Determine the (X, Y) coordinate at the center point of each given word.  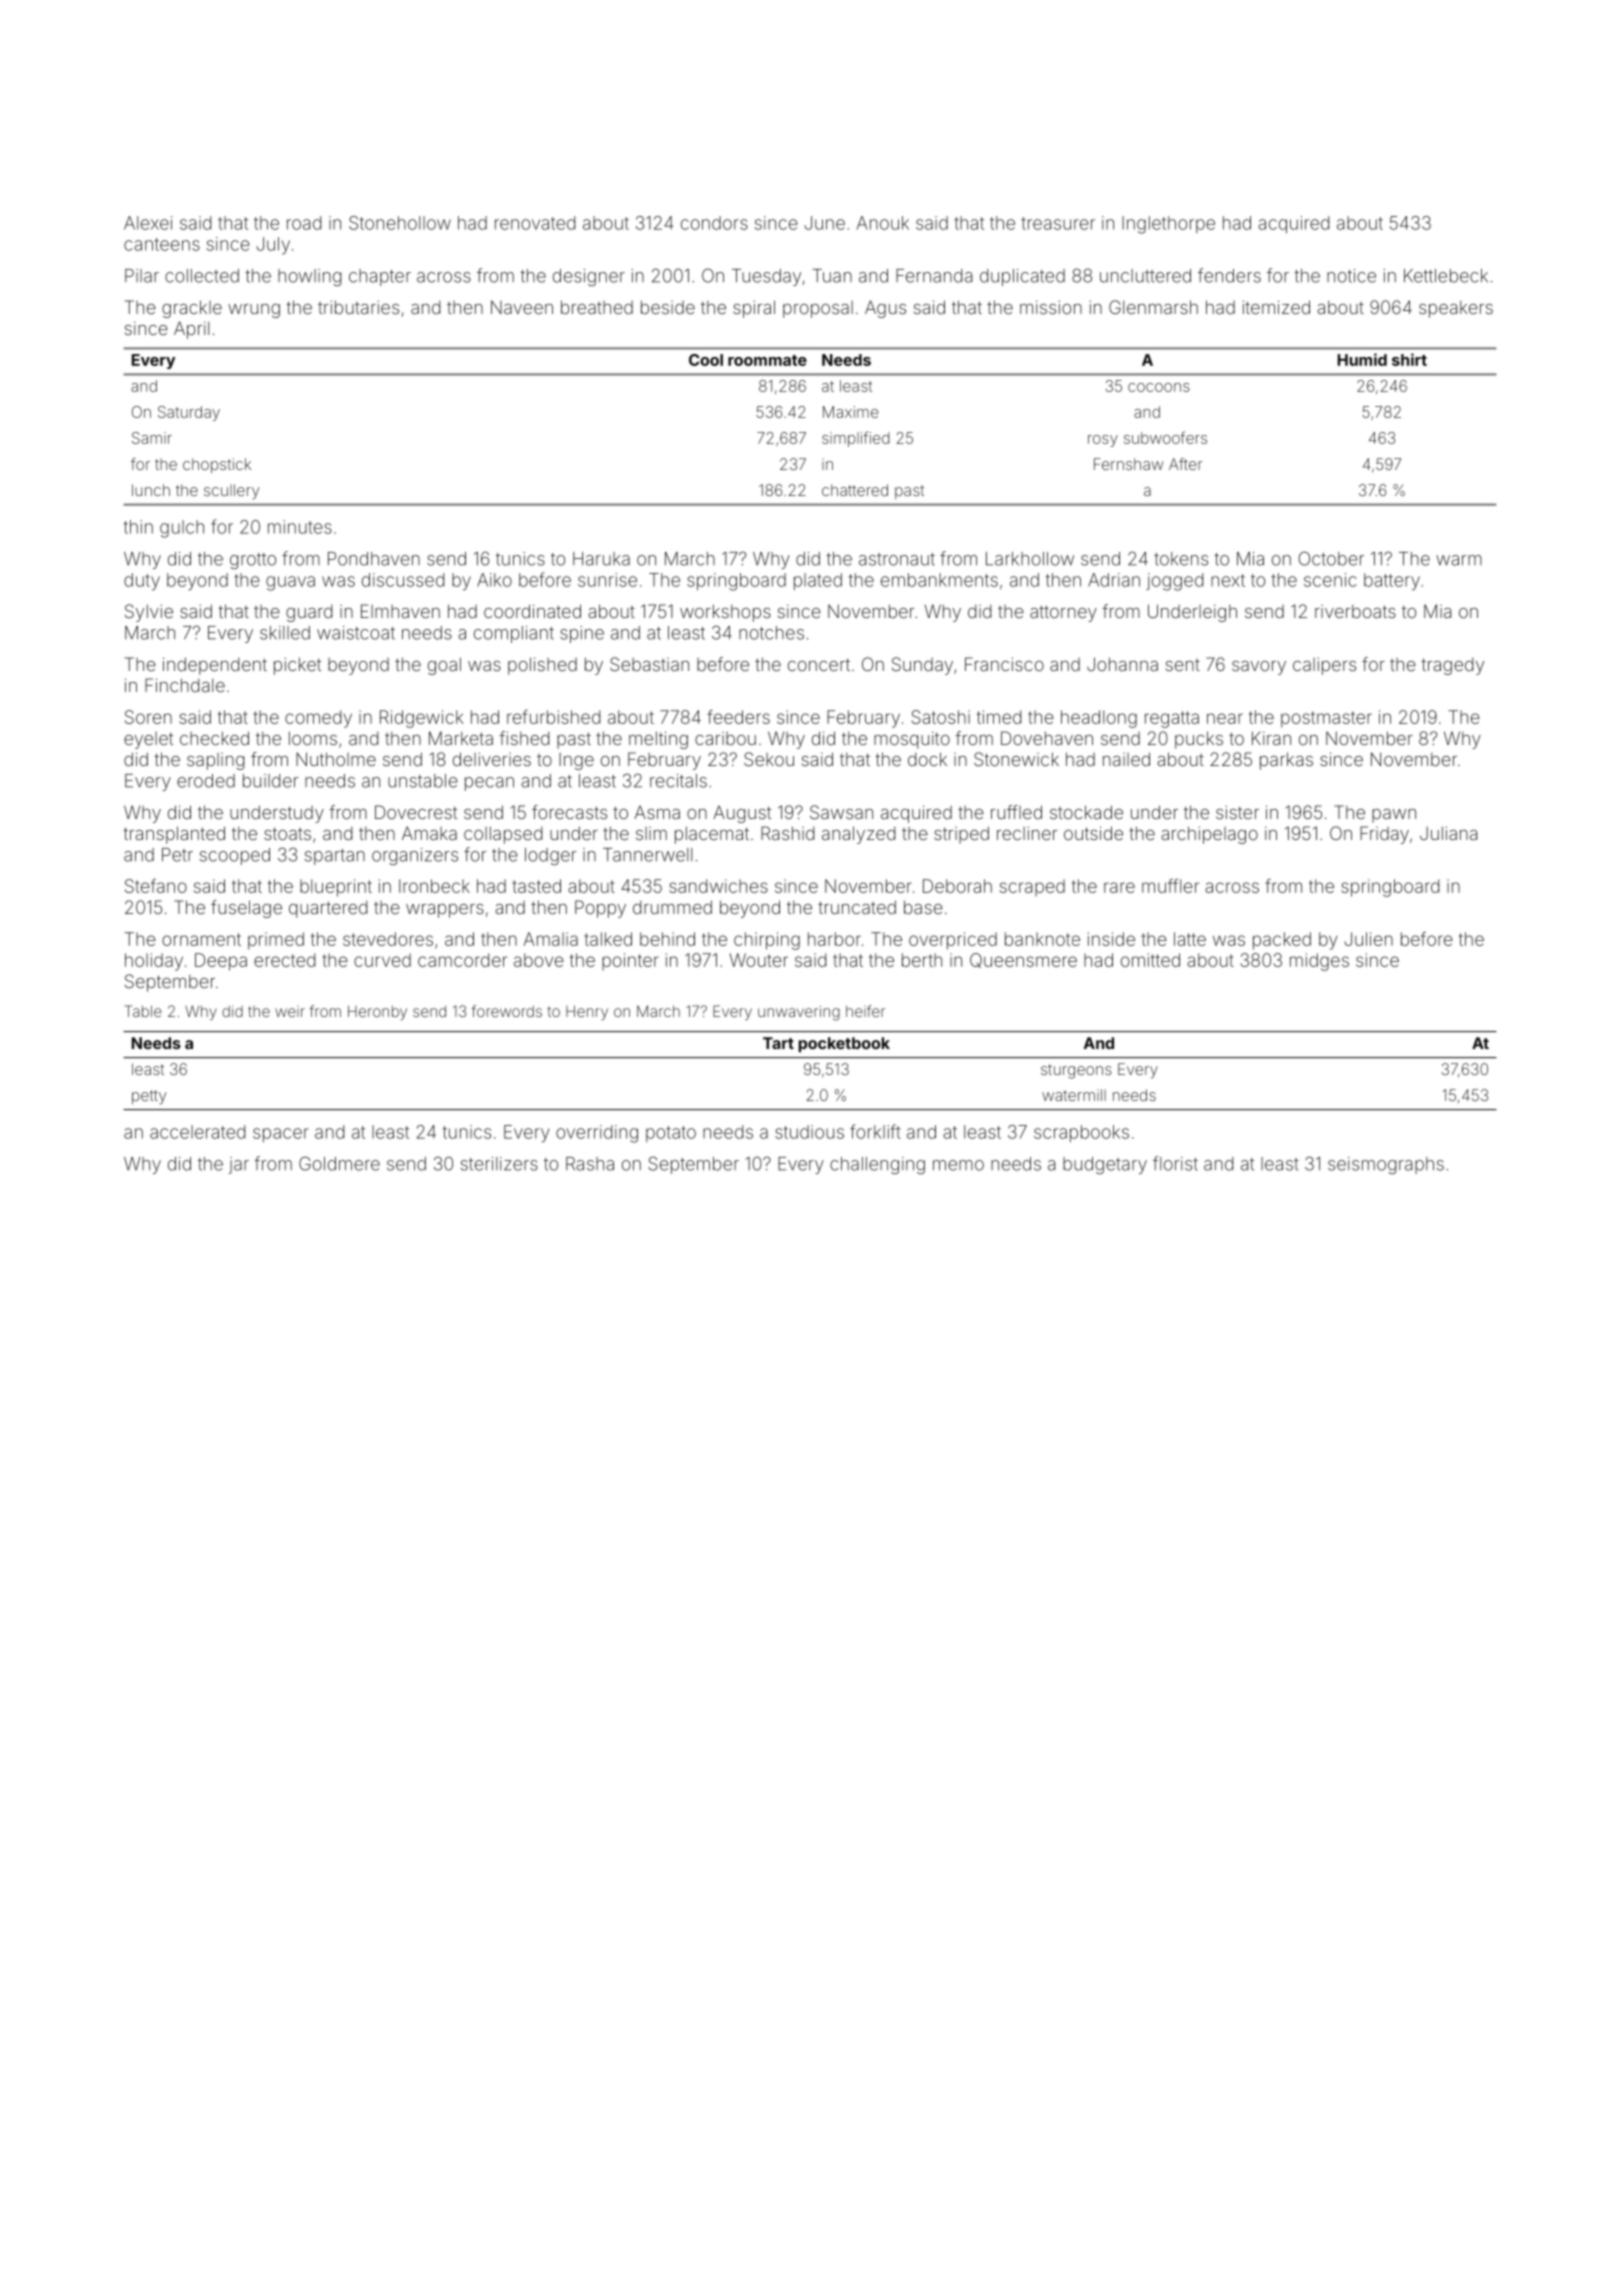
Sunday (922, 666)
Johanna (1122, 664)
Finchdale (185, 685)
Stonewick (1016, 759)
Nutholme (336, 759)
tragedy (1452, 666)
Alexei (148, 223)
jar (239, 1165)
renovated (535, 223)
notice (1351, 276)
